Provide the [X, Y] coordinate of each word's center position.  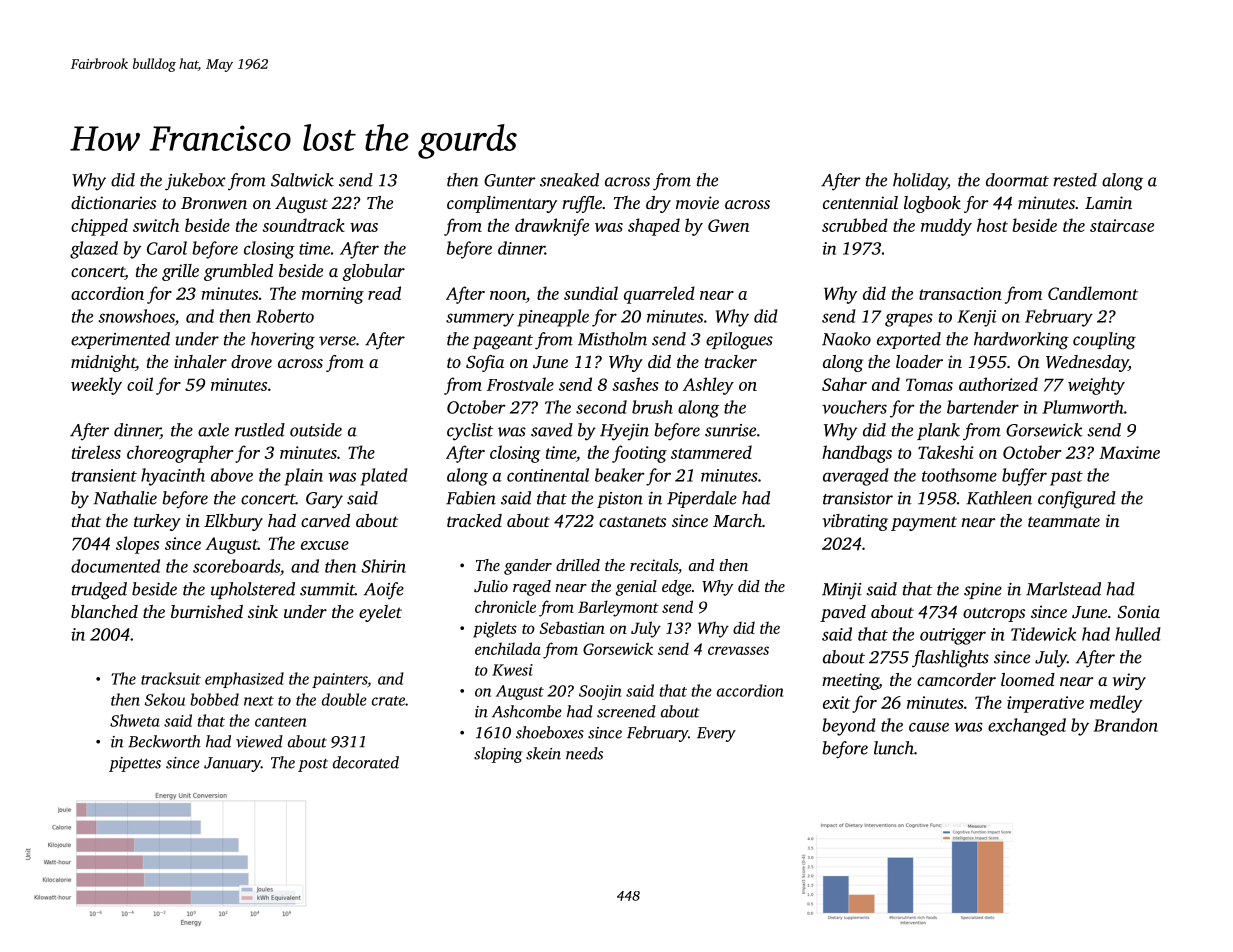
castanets [632, 521]
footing [639, 454]
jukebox [195, 182]
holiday [920, 182]
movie [697, 202]
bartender [983, 407]
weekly [96, 386]
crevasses [738, 650]
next [259, 701]
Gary [324, 500]
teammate [1064, 521]
